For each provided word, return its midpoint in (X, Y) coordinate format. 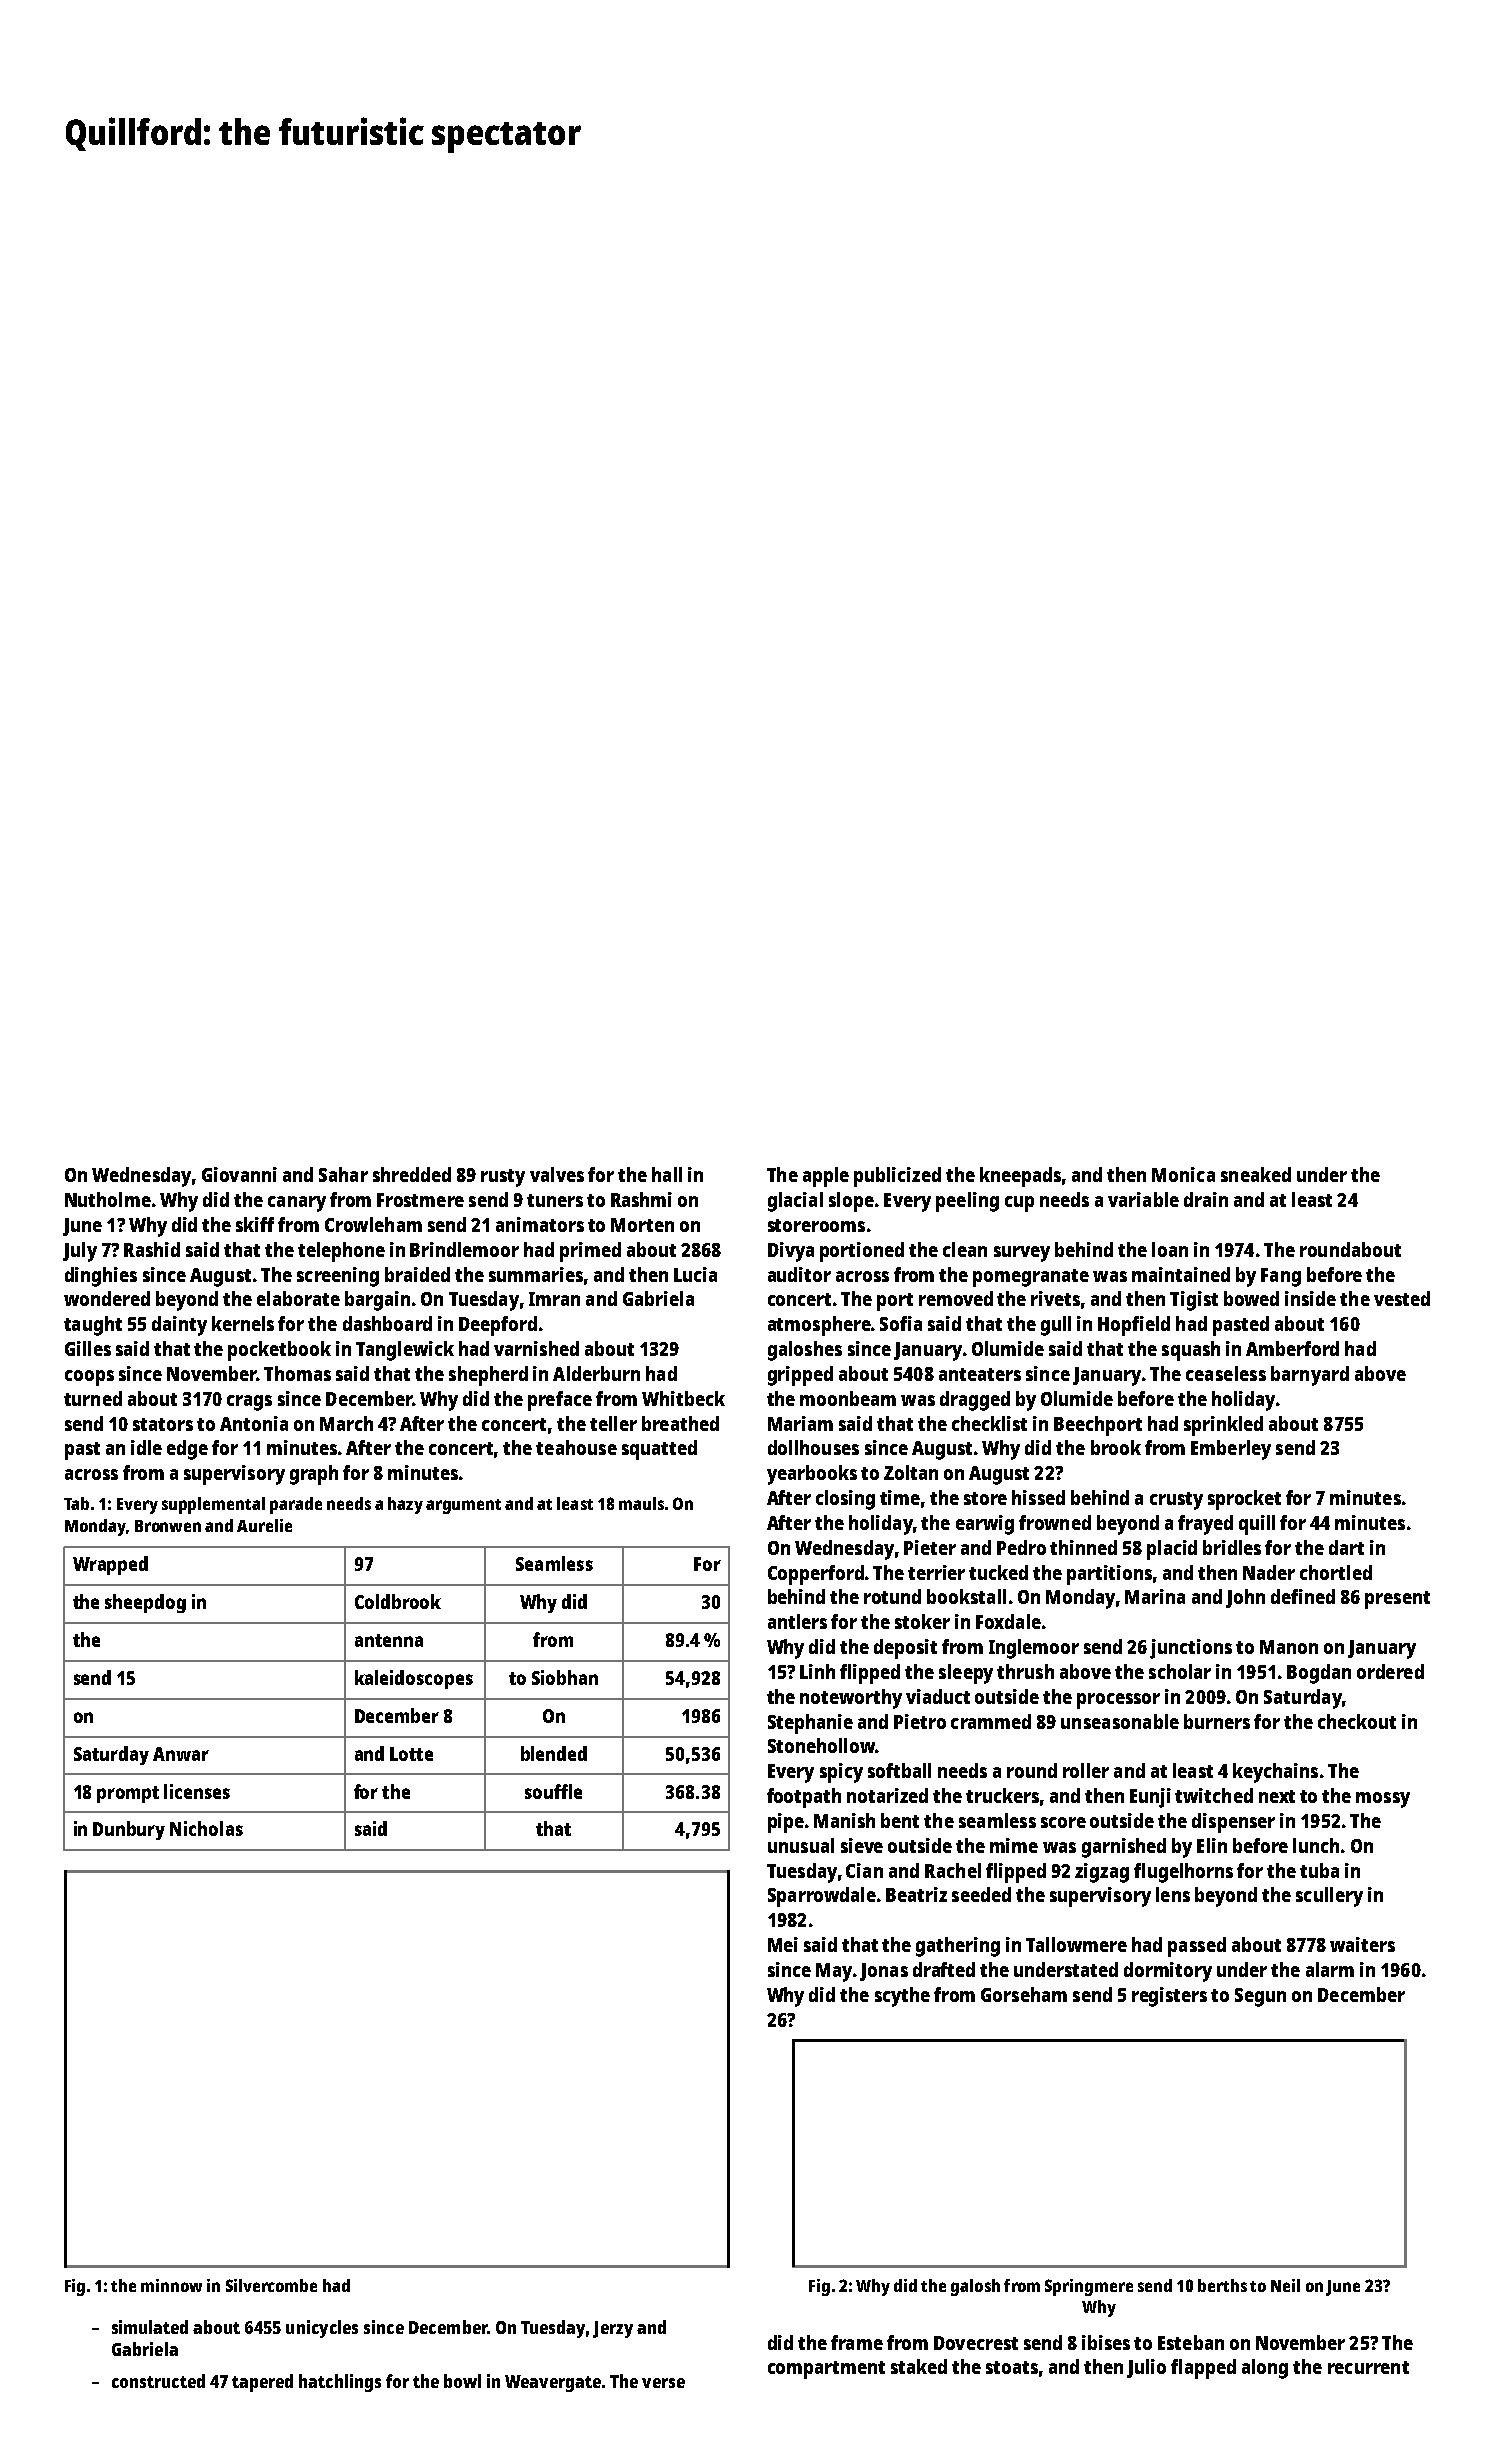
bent (900, 1820)
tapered (262, 2383)
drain (1206, 1199)
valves (557, 1174)
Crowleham (373, 1224)
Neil (1285, 2285)
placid (1172, 1550)
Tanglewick (405, 1351)
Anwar (181, 1754)
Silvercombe (271, 2285)
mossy (1383, 1800)
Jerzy (613, 2329)
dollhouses (813, 1447)
